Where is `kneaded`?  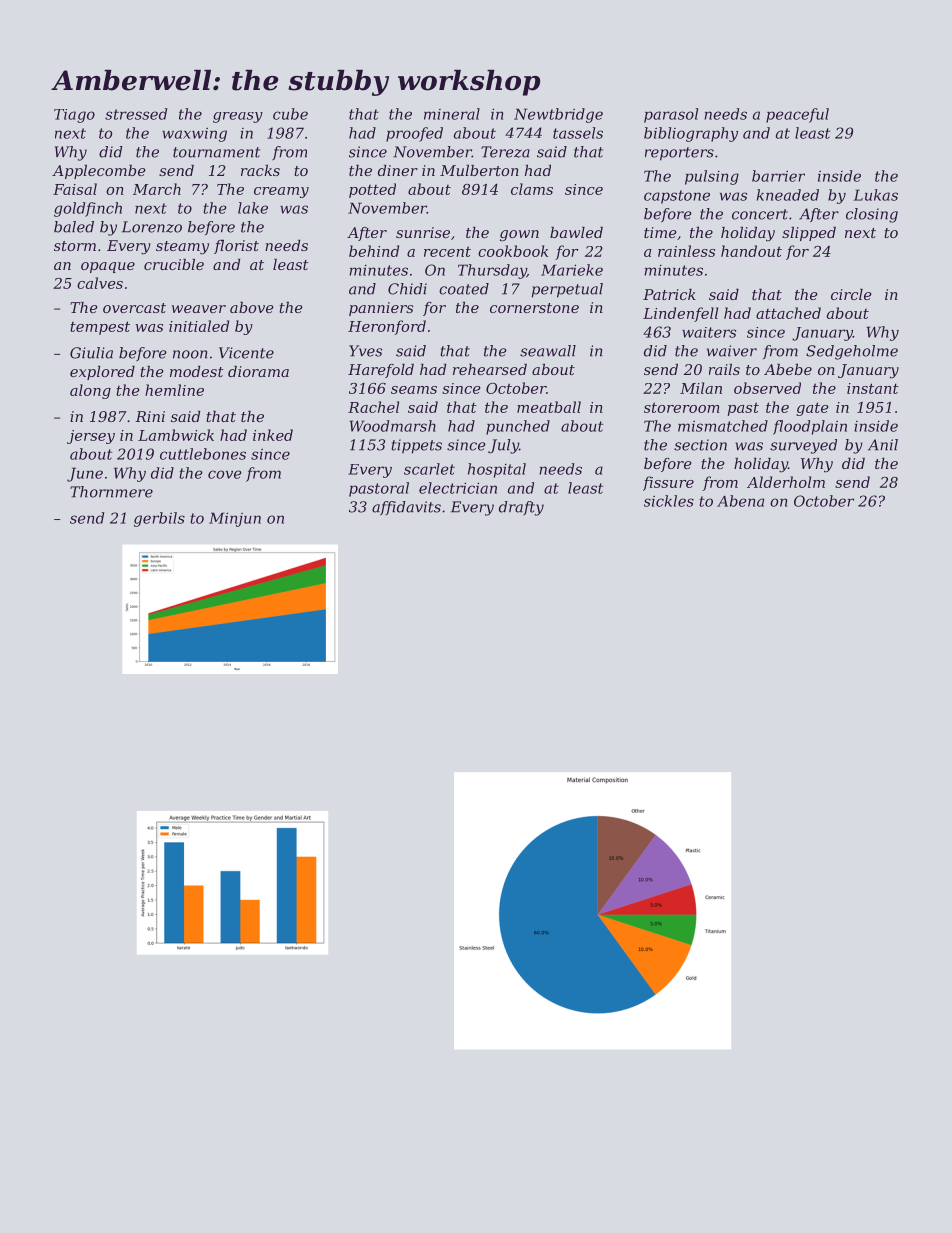 kneaded is located at coordinates (788, 195).
